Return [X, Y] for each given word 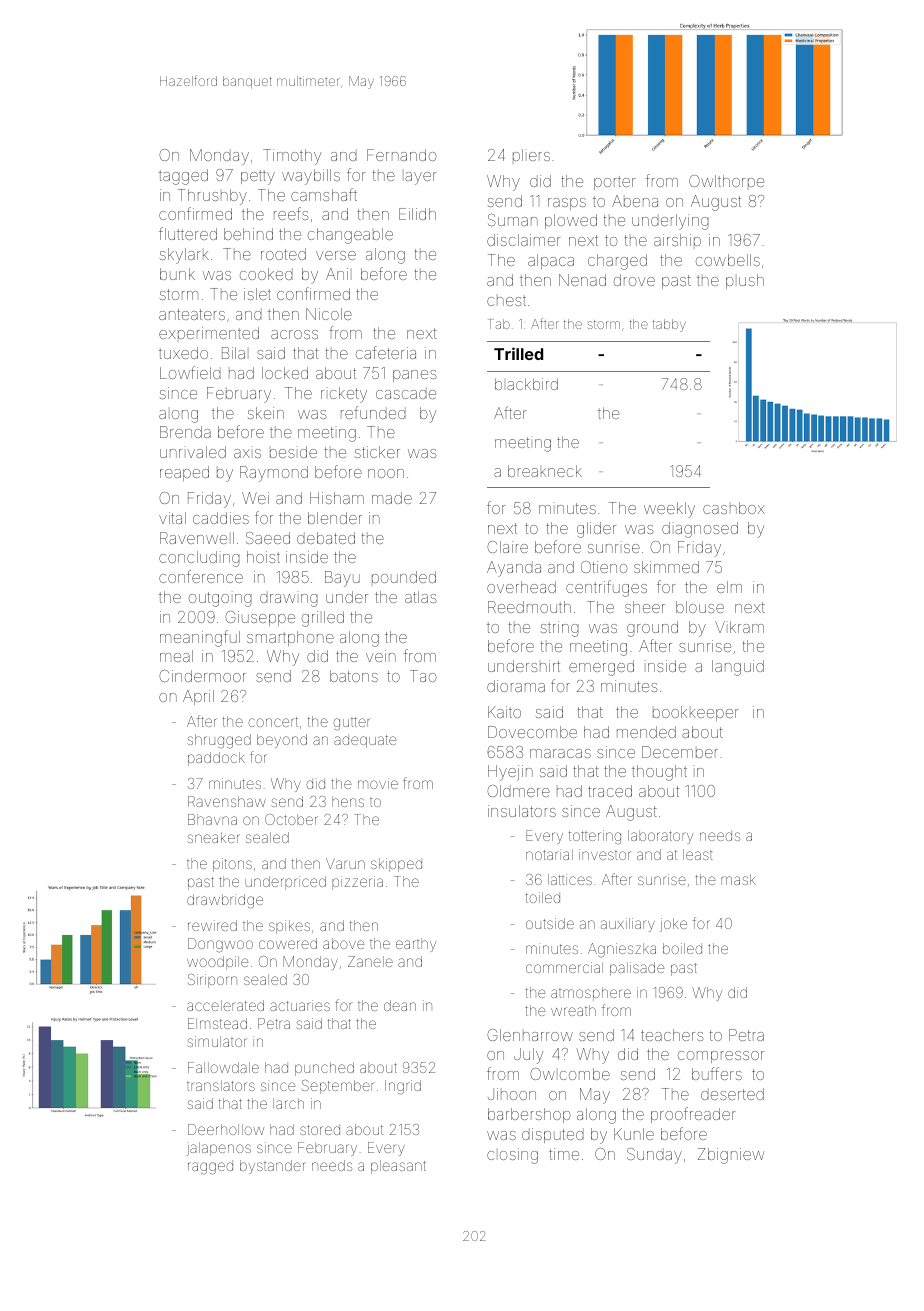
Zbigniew [731, 1156]
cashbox [734, 508]
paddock [216, 759]
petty [258, 177]
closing [512, 1156]
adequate [365, 741]
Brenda [185, 432]
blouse [700, 607]
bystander [273, 1167]
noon [386, 473]
